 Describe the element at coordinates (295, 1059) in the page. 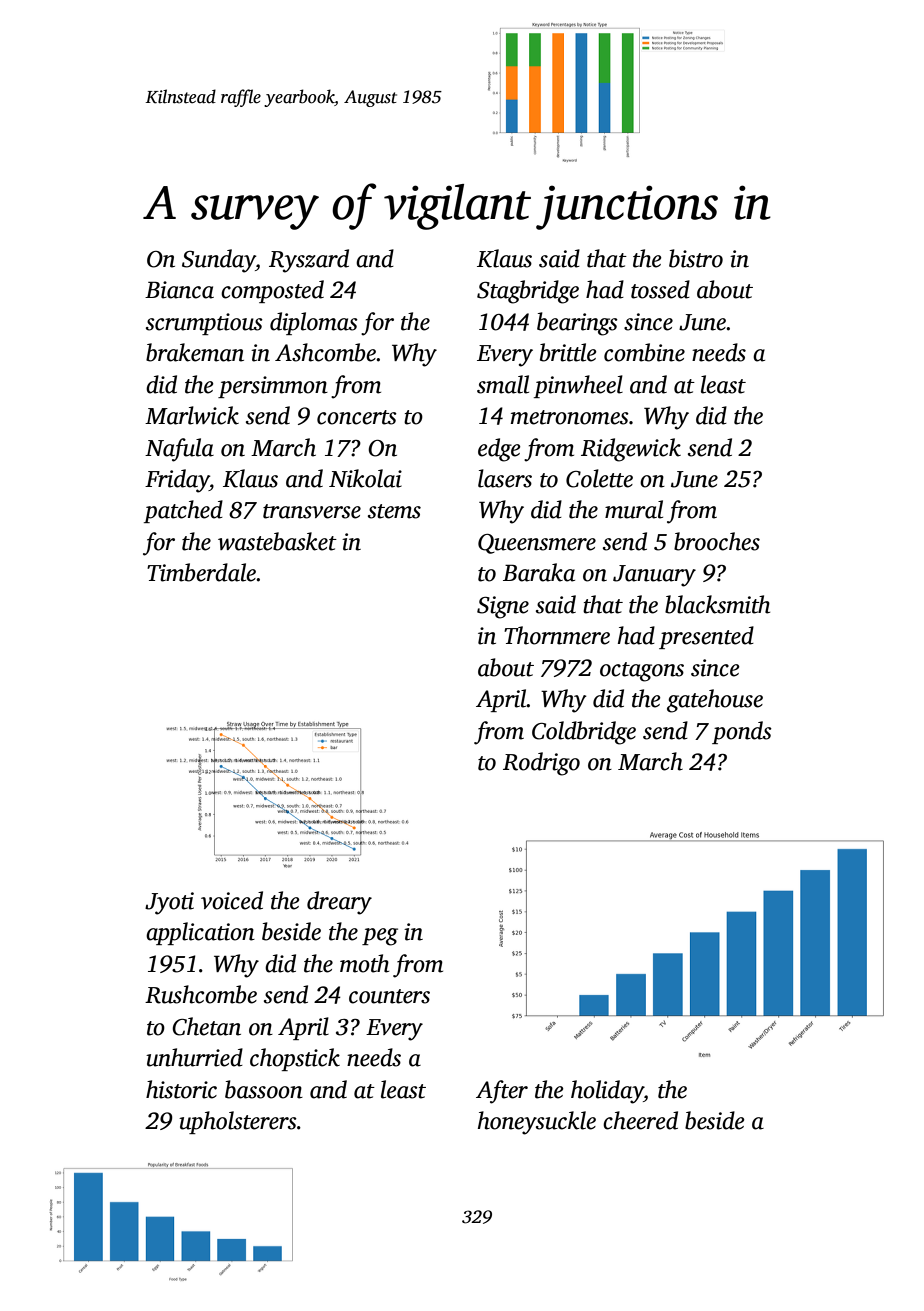

I see `chopstick` at that location.
